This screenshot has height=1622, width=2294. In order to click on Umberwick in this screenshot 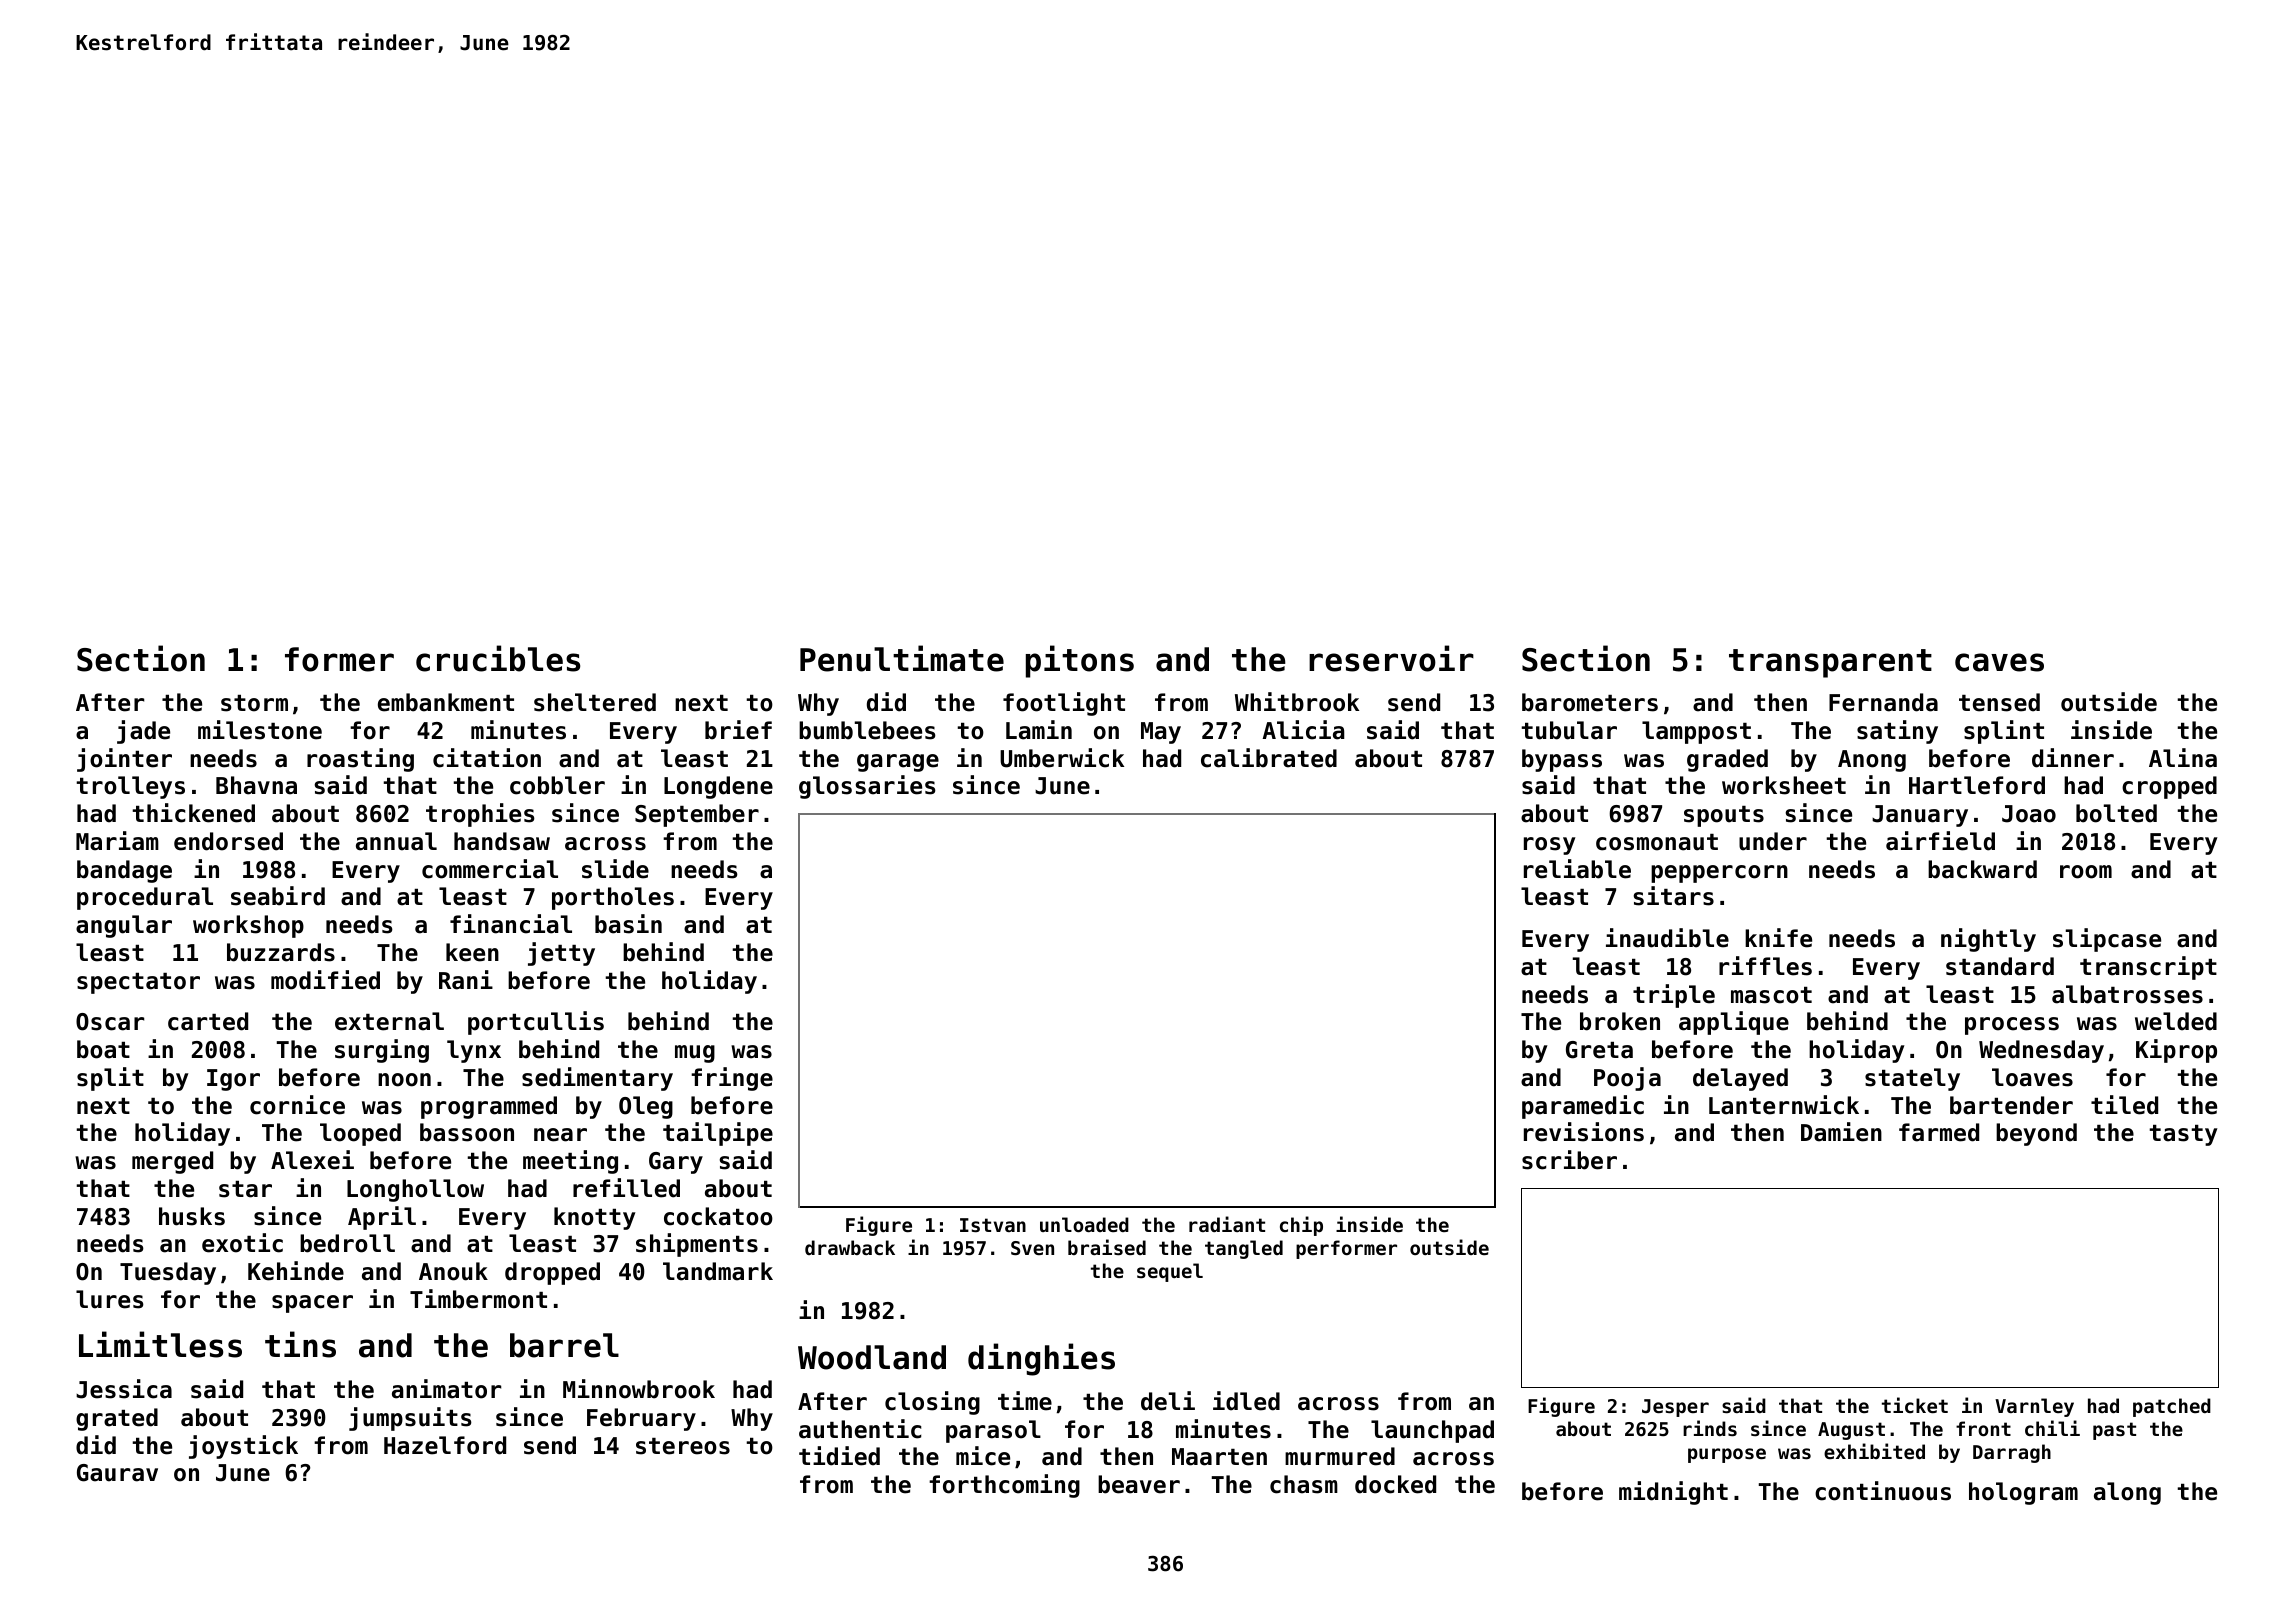, I will do `click(1062, 758)`.
